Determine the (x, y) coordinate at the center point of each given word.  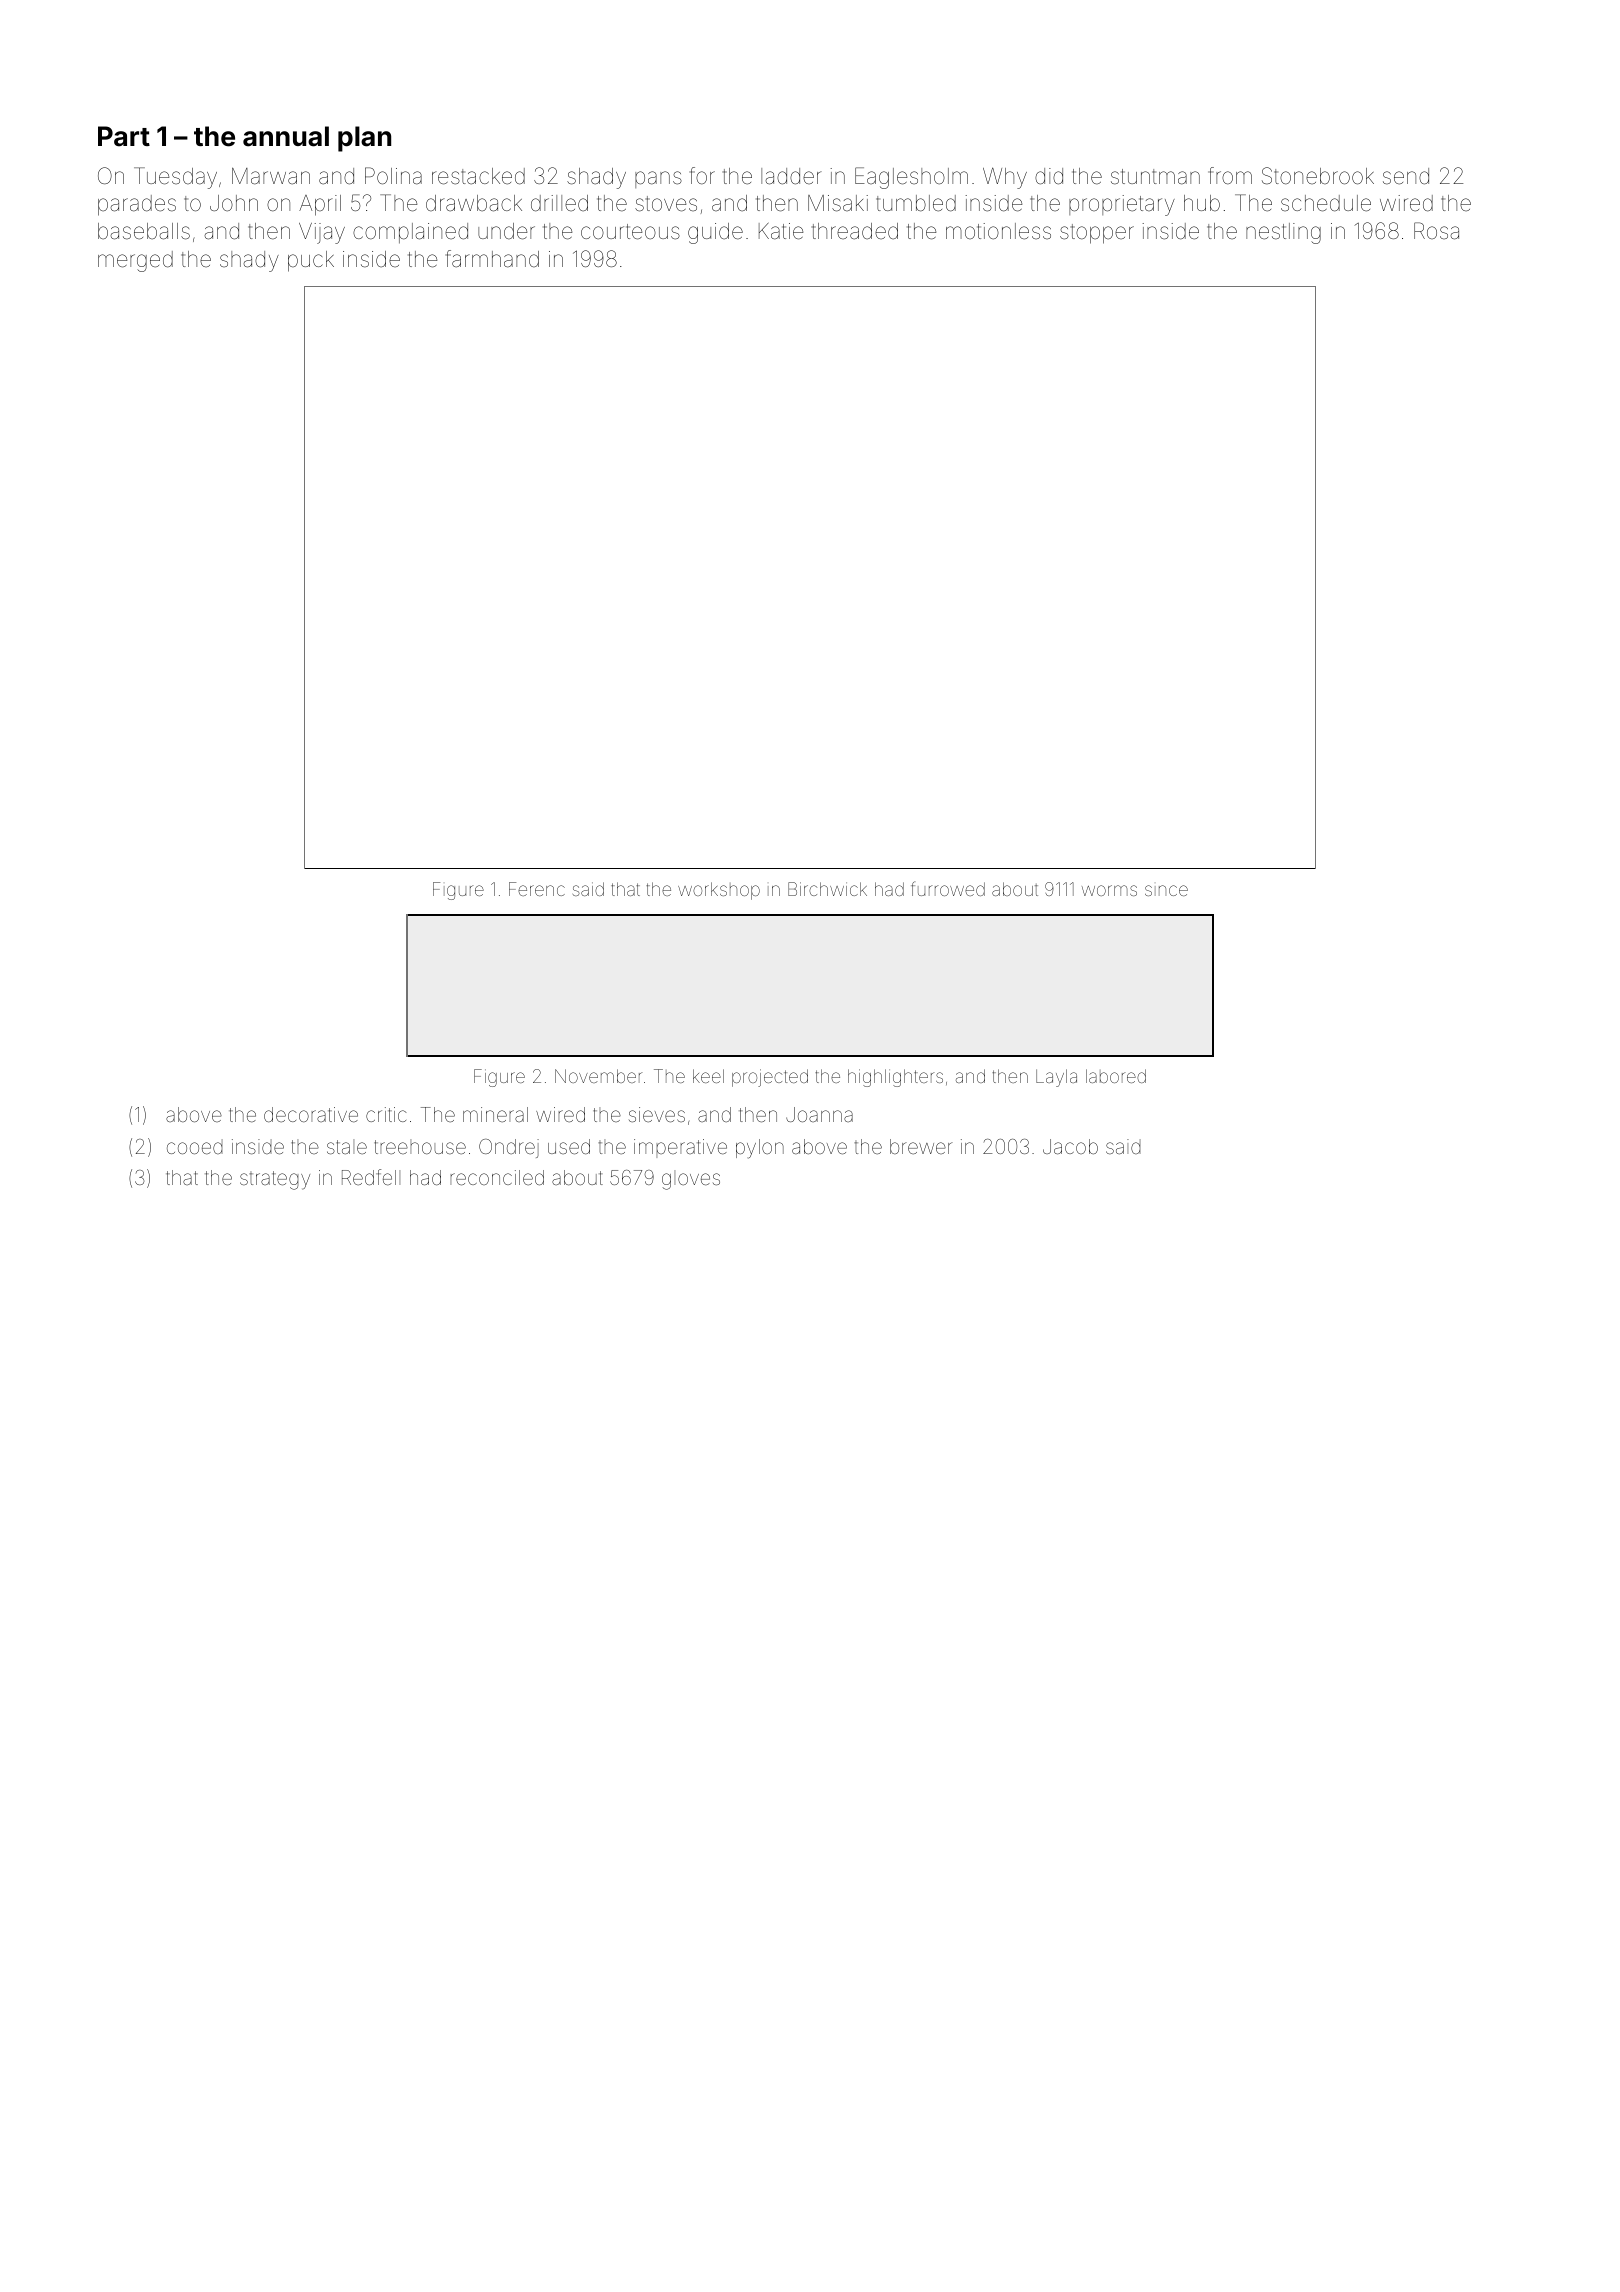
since (1166, 890)
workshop (719, 891)
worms (1109, 890)
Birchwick (827, 889)
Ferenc (537, 889)
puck (311, 261)
